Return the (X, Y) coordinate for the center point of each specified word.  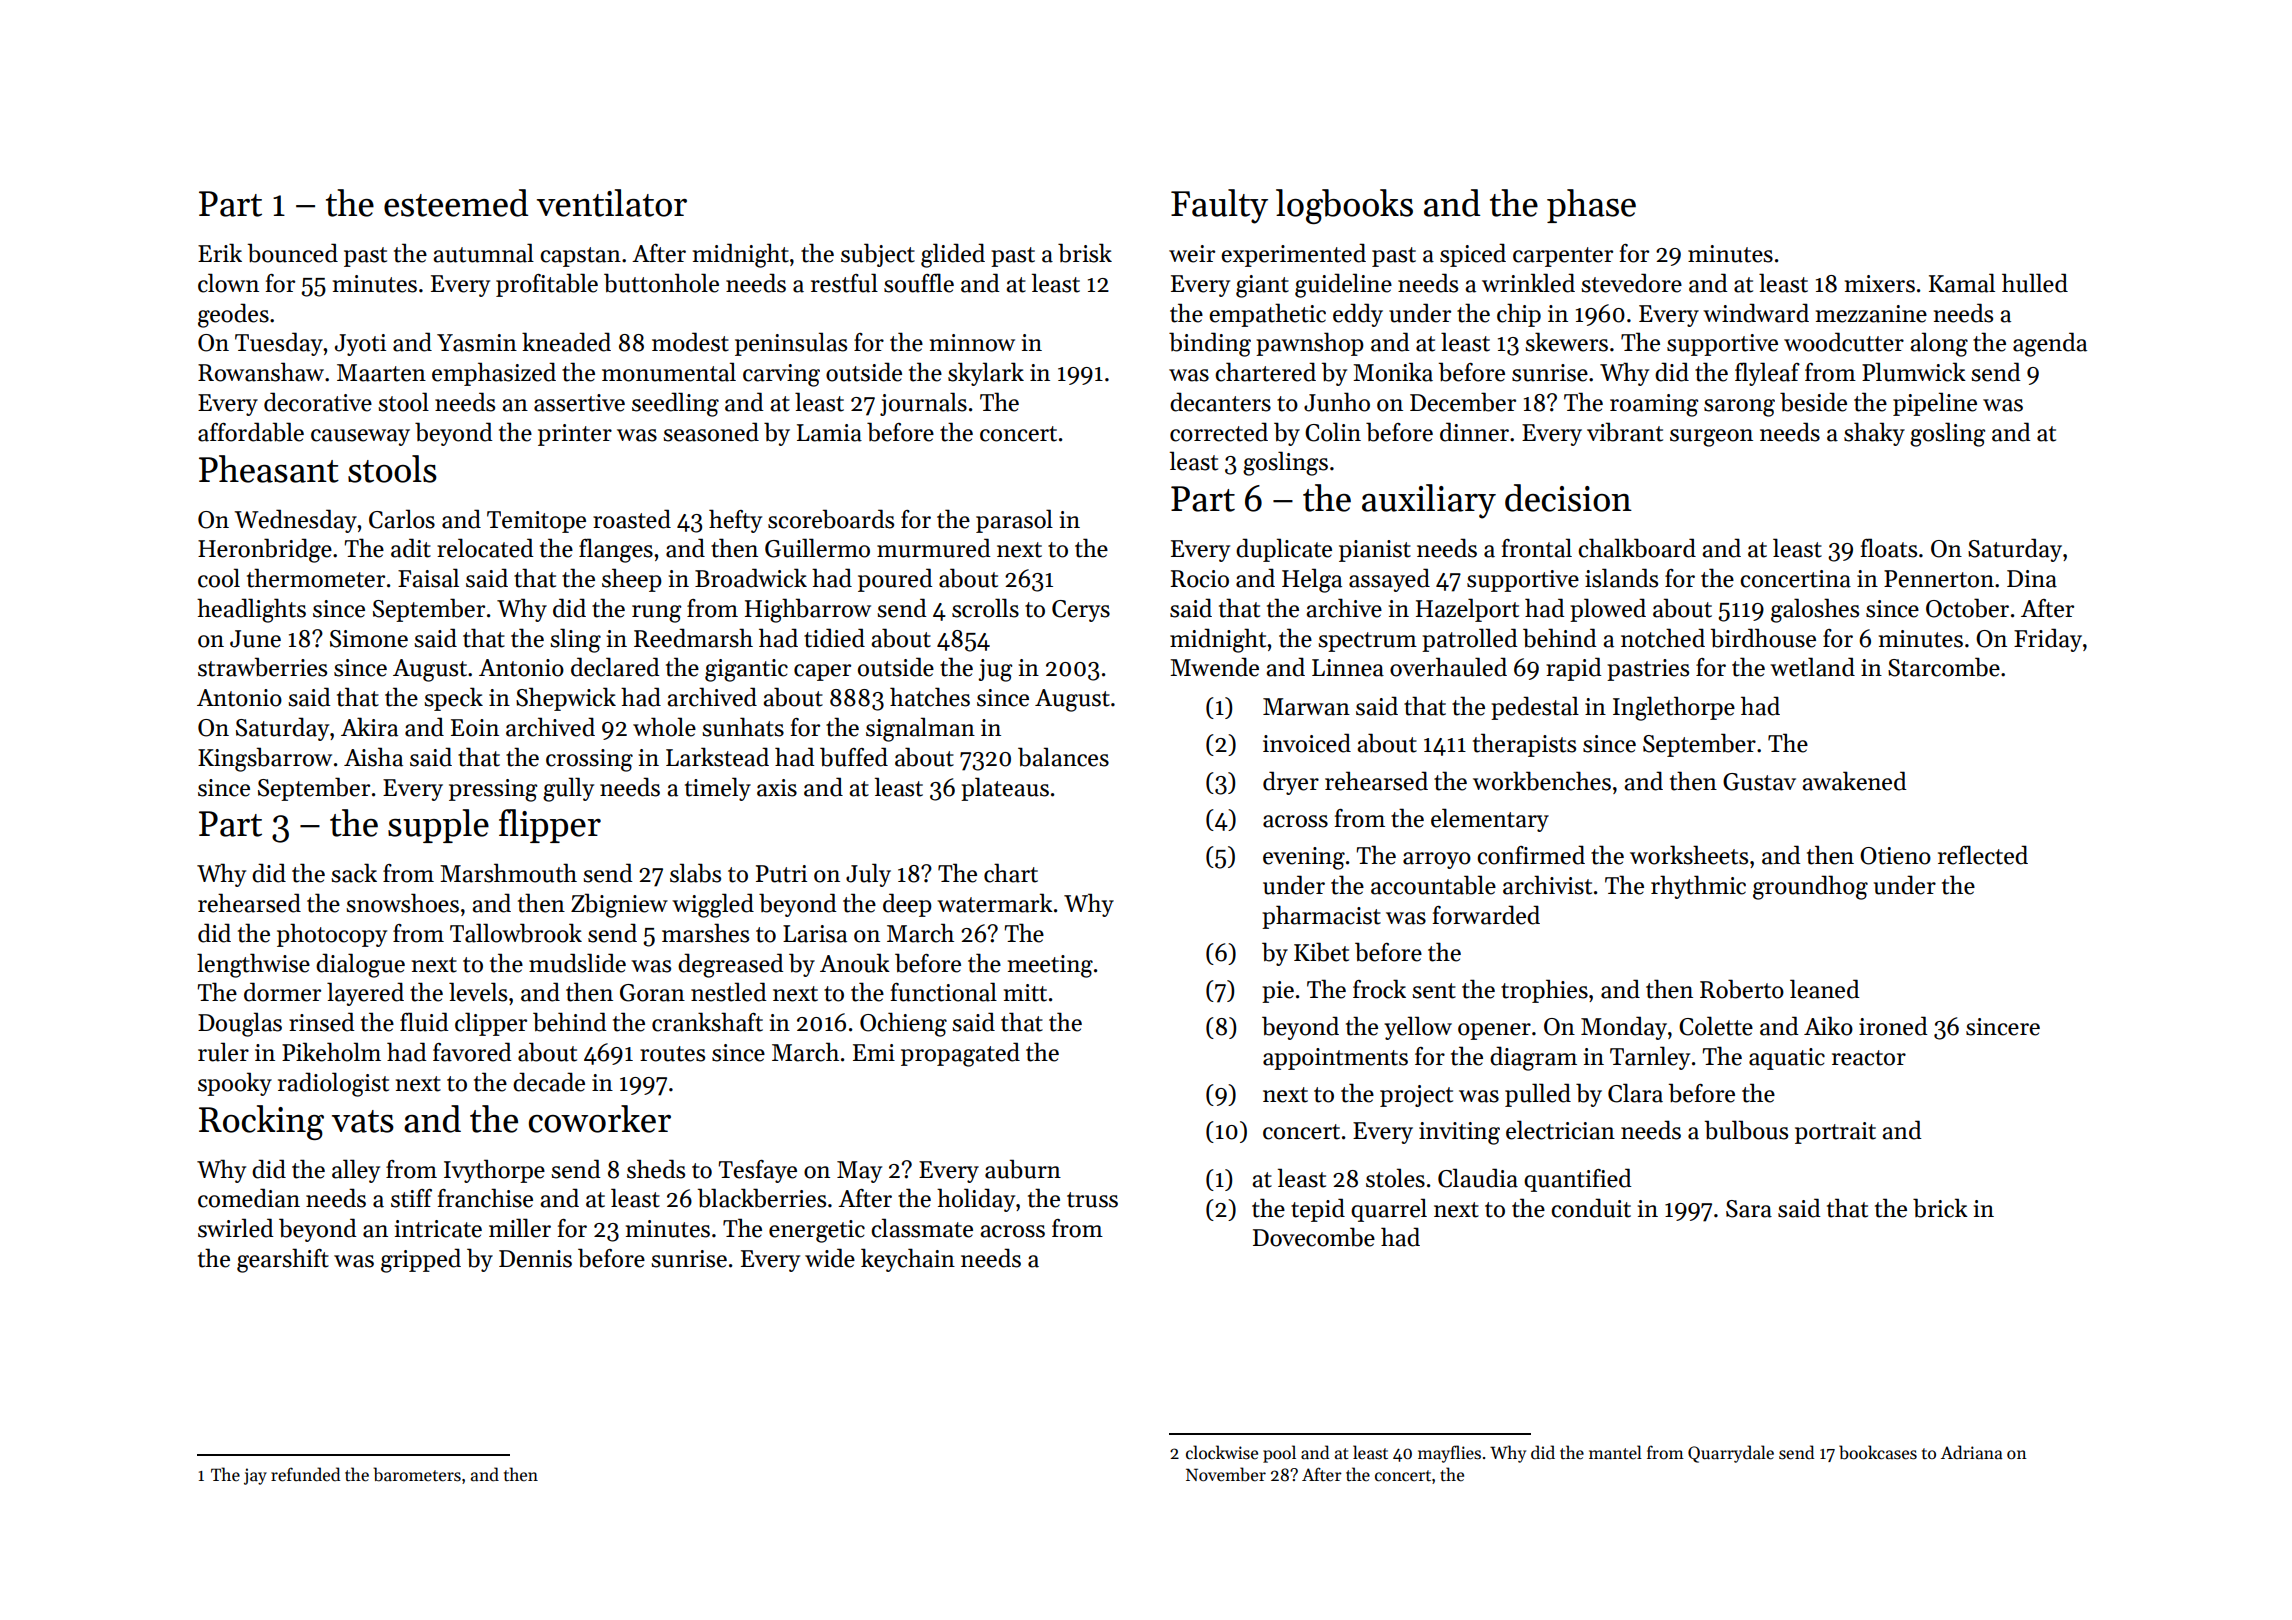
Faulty (1219, 206)
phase (1591, 206)
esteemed (456, 203)
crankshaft (707, 1022)
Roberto (1742, 989)
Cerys (1081, 611)
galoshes (1815, 610)
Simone (369, 639)
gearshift (283, 1260)
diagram (1533, 1058)
